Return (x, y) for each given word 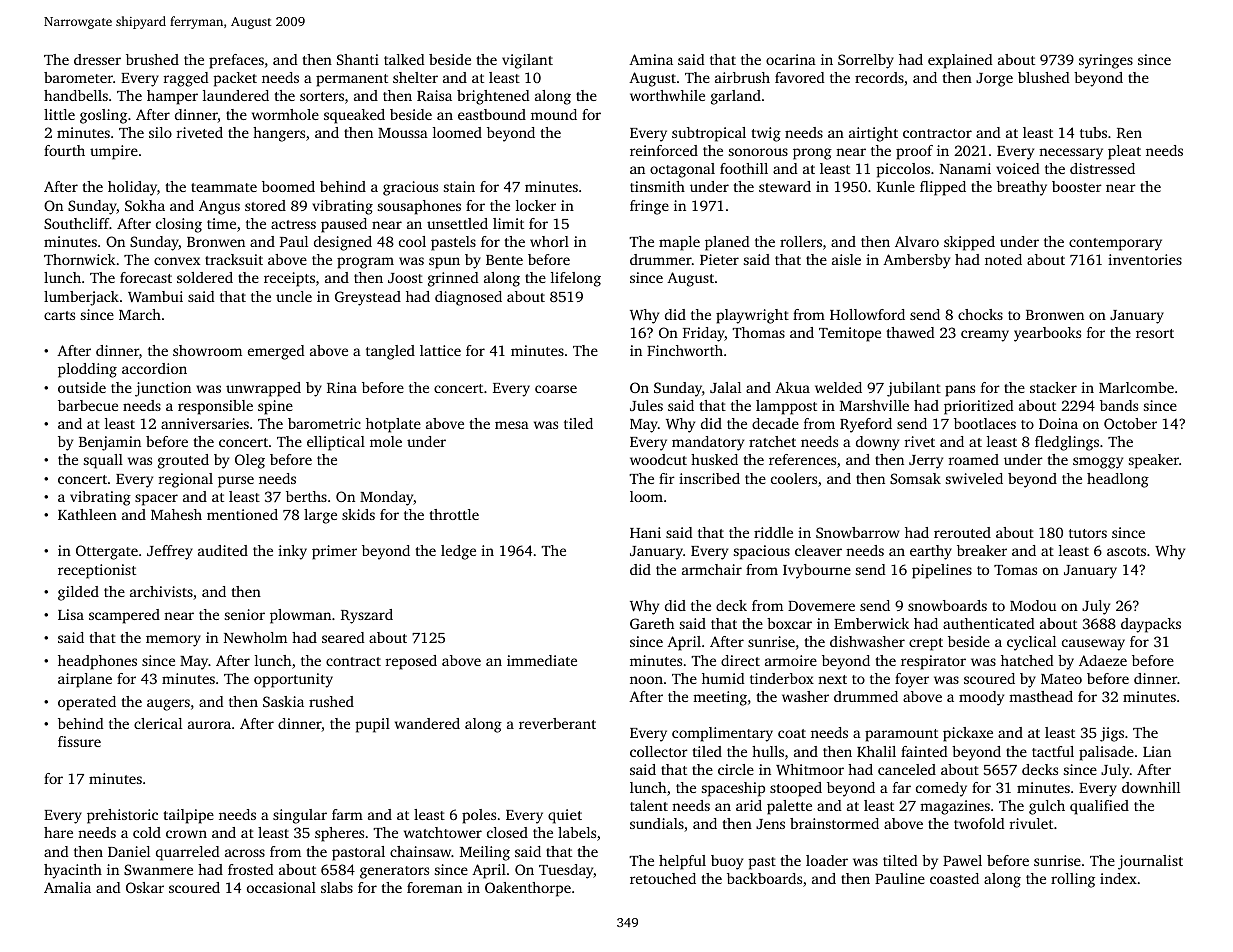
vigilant (527, 61)
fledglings (1067, 443)
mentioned (242, 514)
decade (775, 423)
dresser (97, 59)
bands (1119, 405)
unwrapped (263, 389)
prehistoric (122, 816)
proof (914, 152)
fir (667, 478)
